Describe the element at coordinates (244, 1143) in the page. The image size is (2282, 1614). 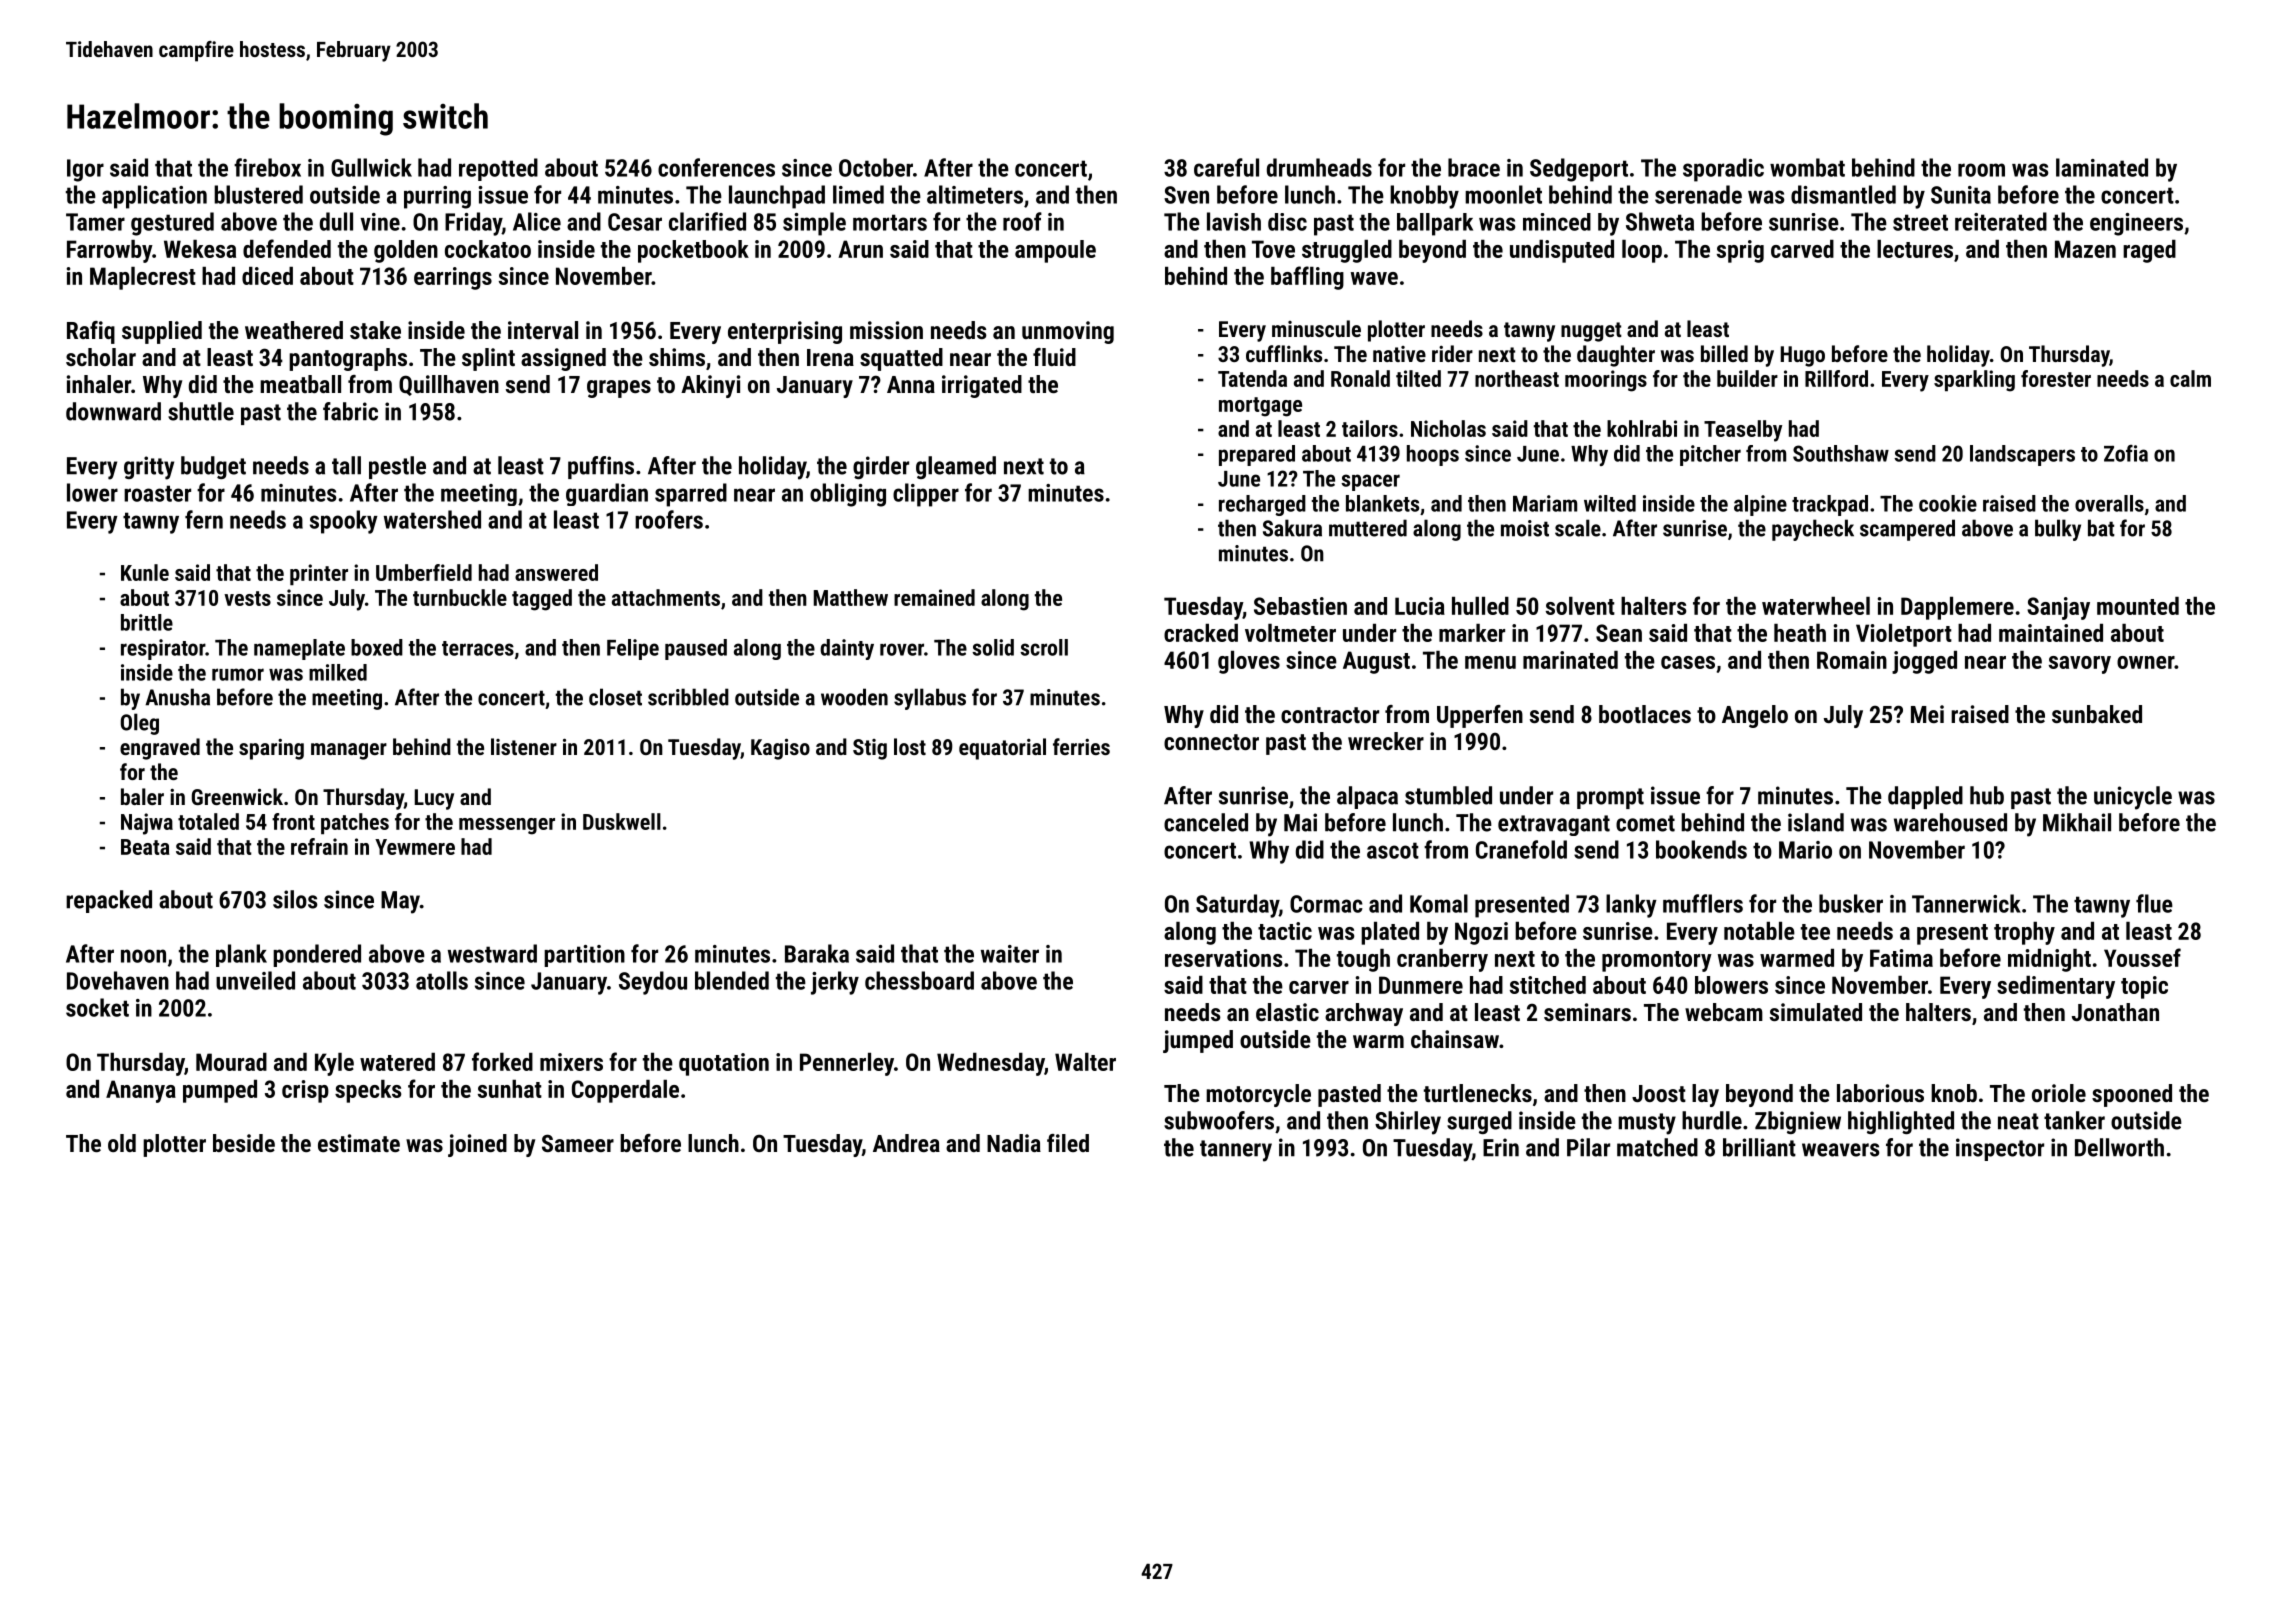
I see `beside` at that location.
